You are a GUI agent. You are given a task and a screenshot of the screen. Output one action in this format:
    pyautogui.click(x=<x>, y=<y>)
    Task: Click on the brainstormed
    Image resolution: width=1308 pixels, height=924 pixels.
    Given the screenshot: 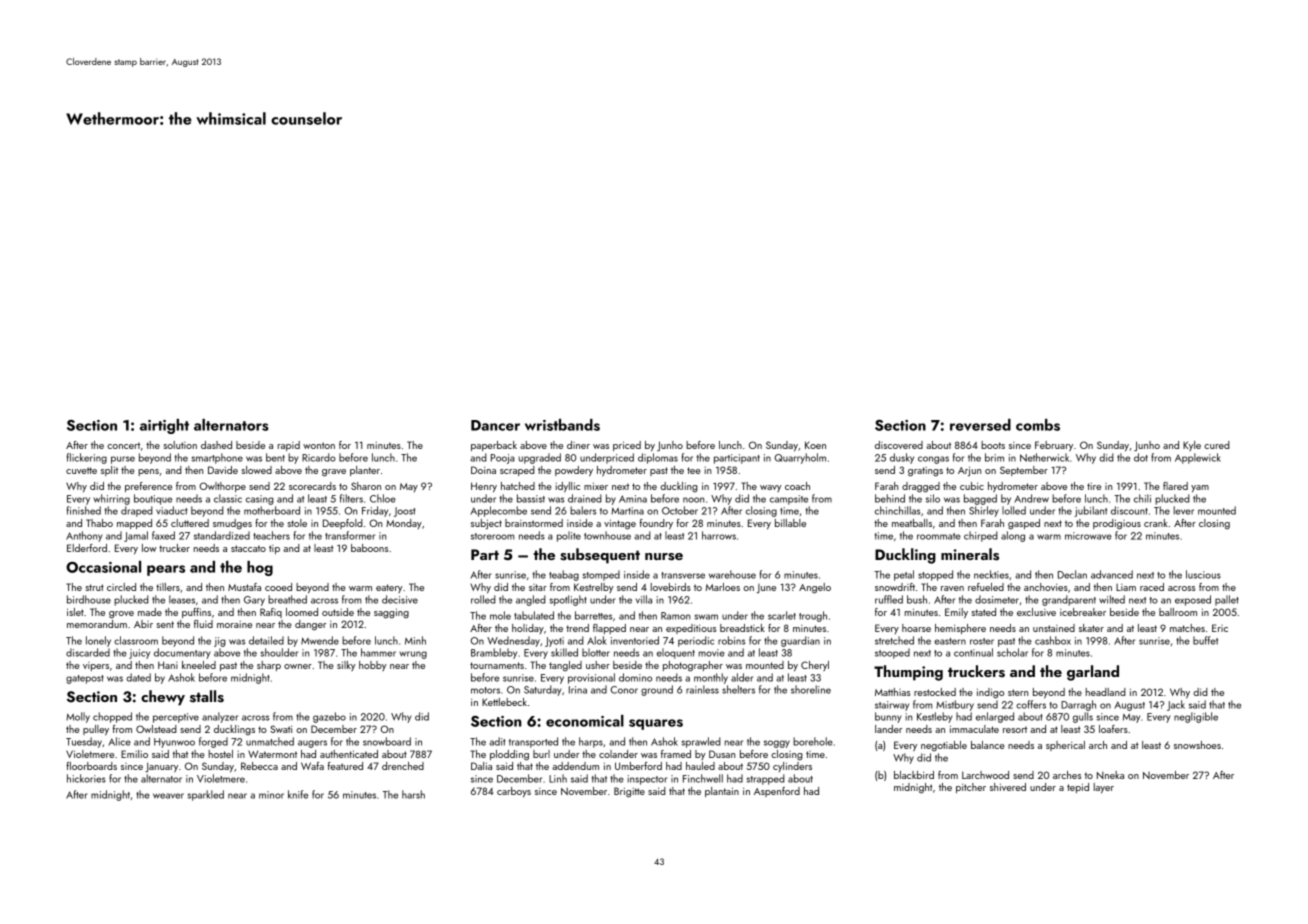 What is the action you would take?
    pyautogui.click(x=534, y=523)
